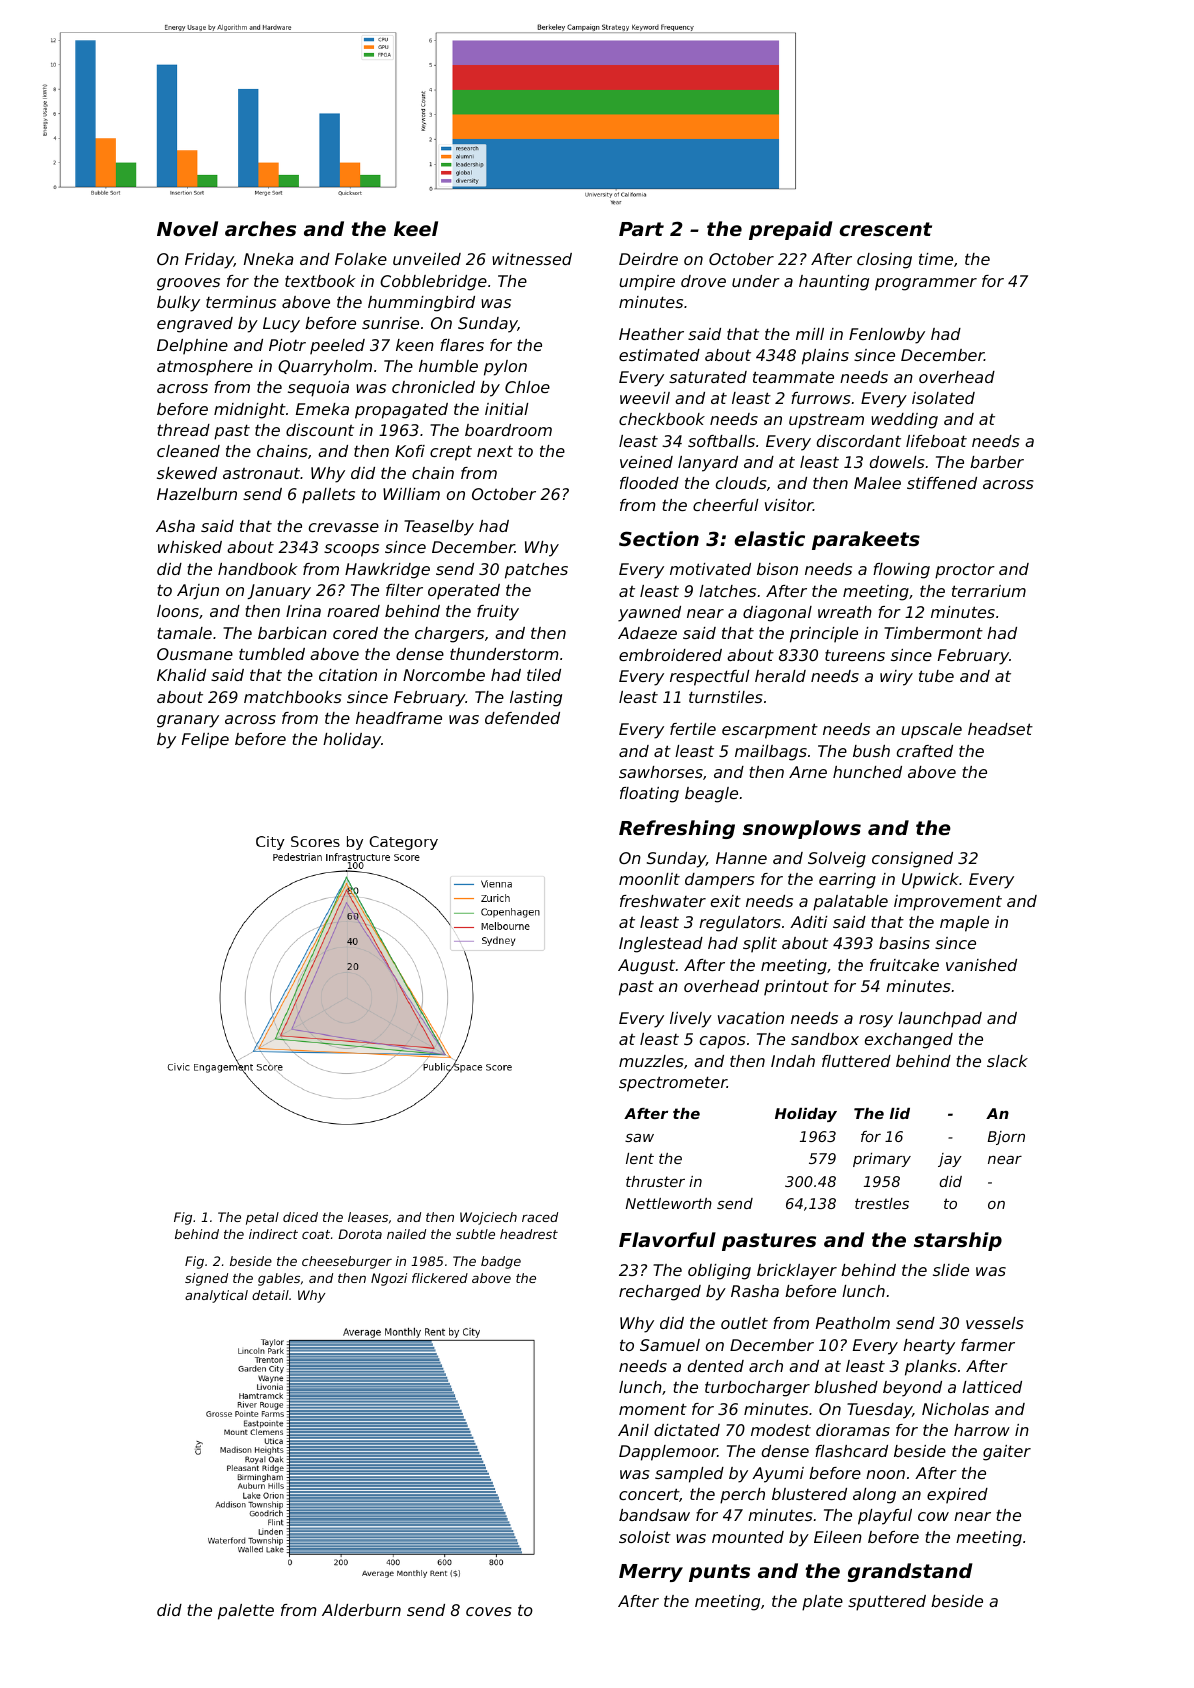 The height and width of the document is (1688, 1194). What do you see at coordinates (1000, 729) in the document?
I see `headset` at bounding box center [1000, 729].
